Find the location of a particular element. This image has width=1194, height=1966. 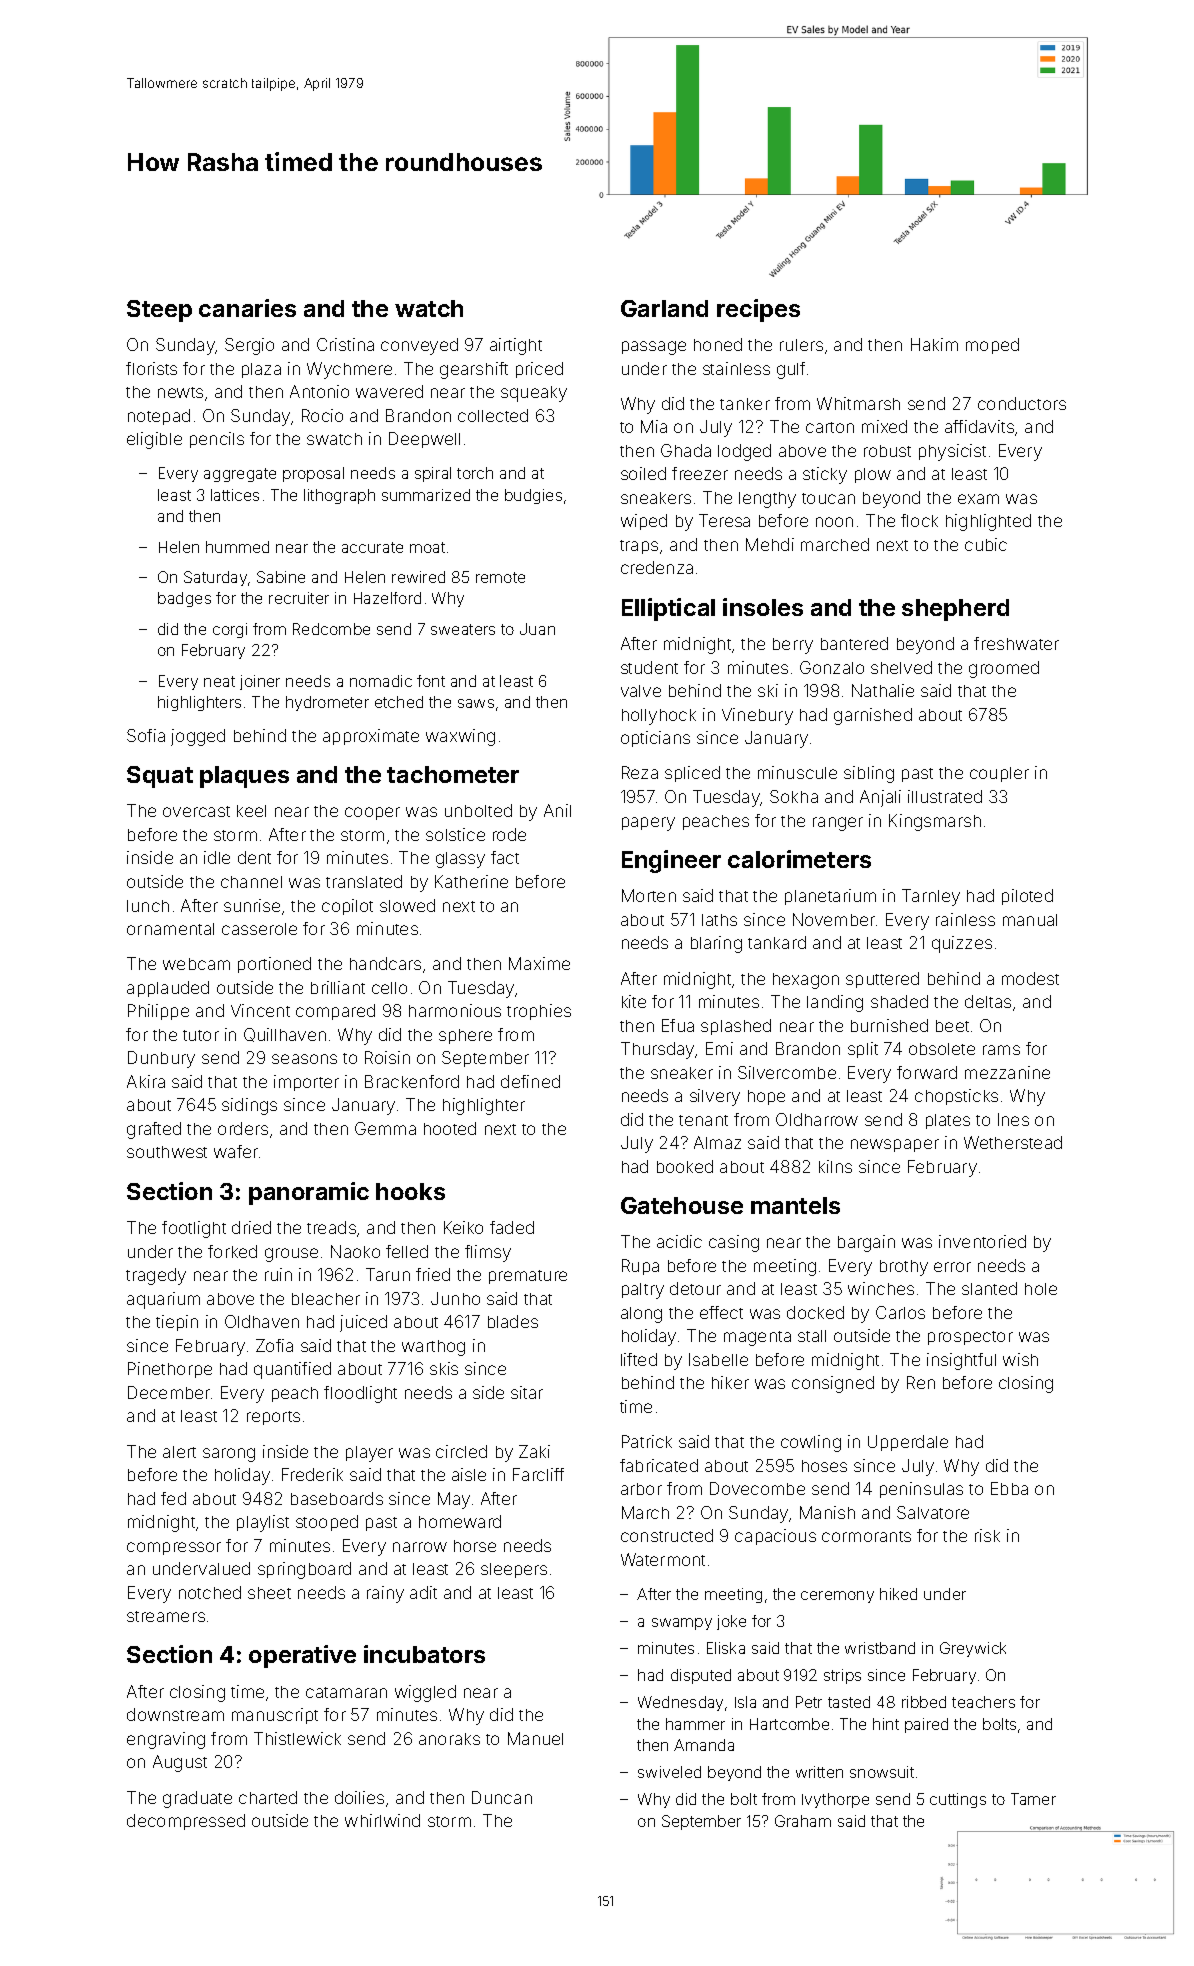

modest is located at coordinates (1030, 978).
